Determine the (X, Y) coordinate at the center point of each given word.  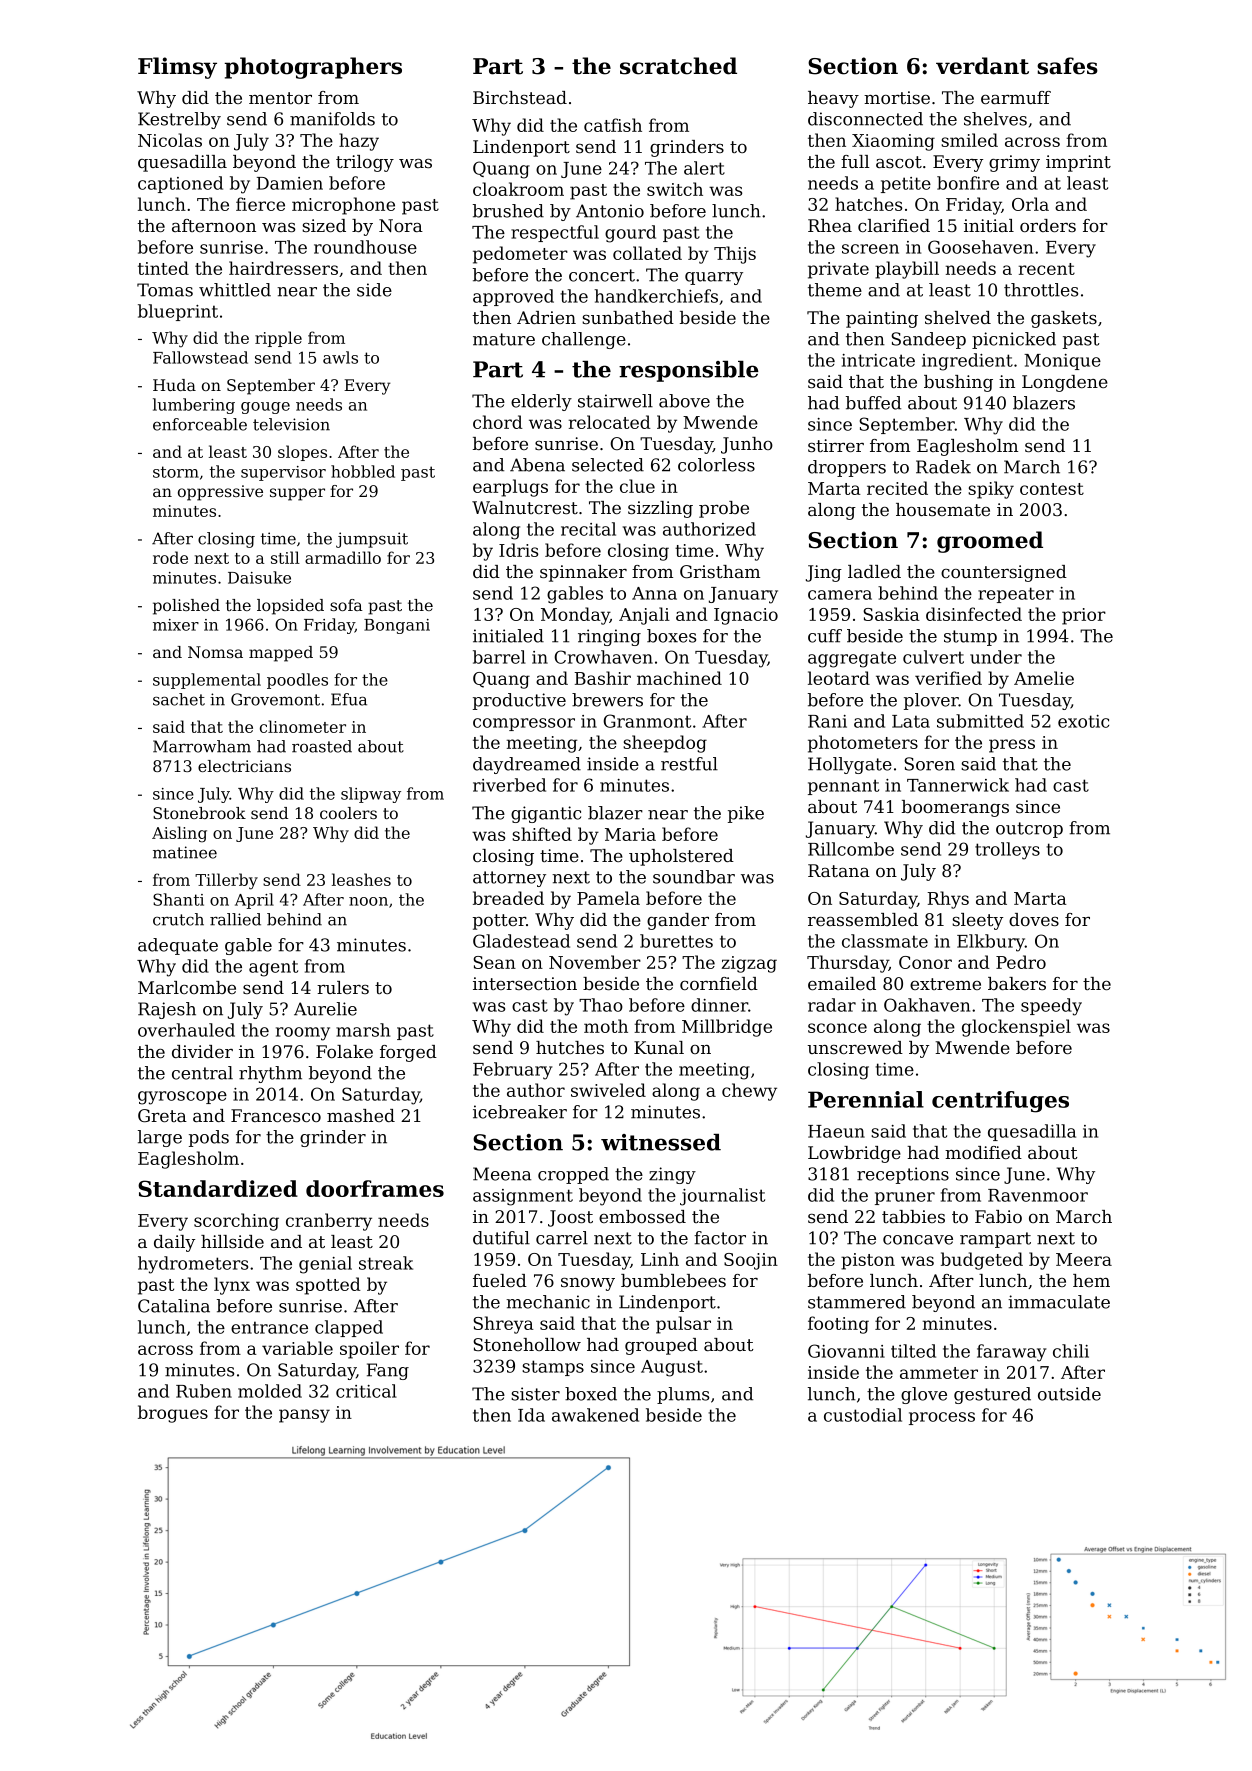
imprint (1078, 163)
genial (325, 1265)
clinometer (303, 726)
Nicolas (170, 140)
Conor (925, 962)
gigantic (546, 814)
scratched (678, 66)
